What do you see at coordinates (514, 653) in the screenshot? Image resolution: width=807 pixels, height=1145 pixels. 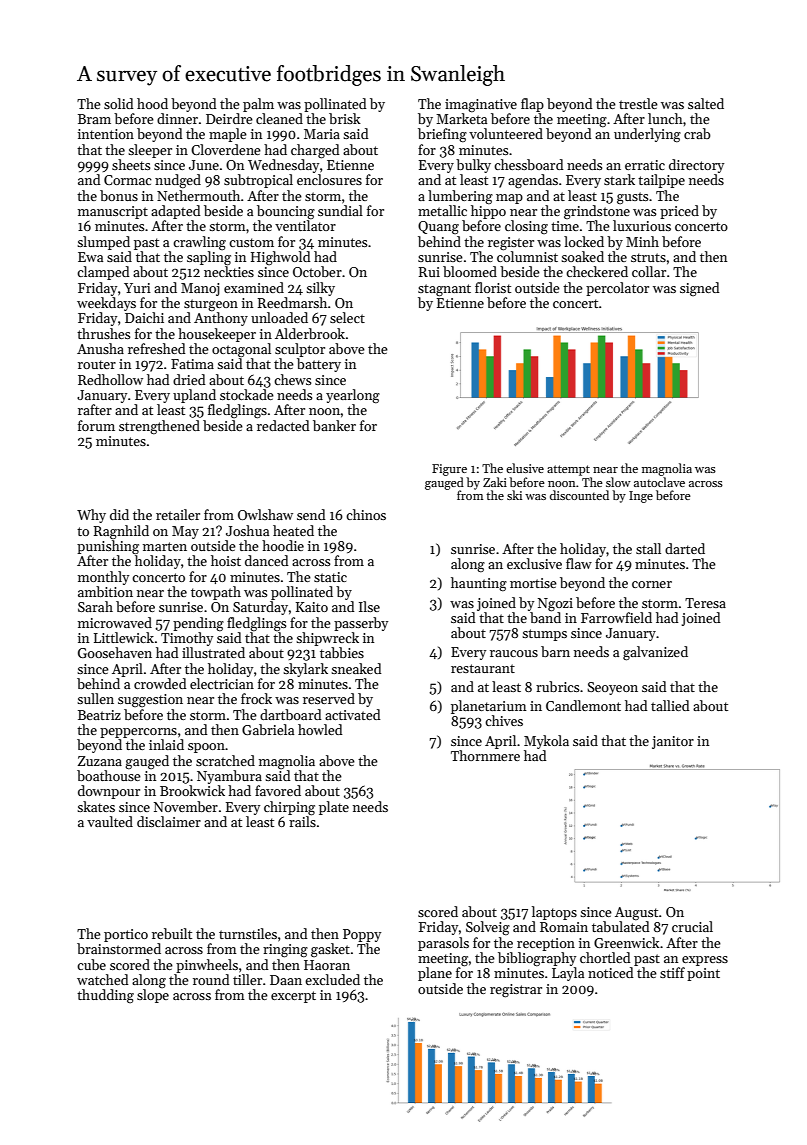 I see `raucous` at bounding box center [514, 653].
